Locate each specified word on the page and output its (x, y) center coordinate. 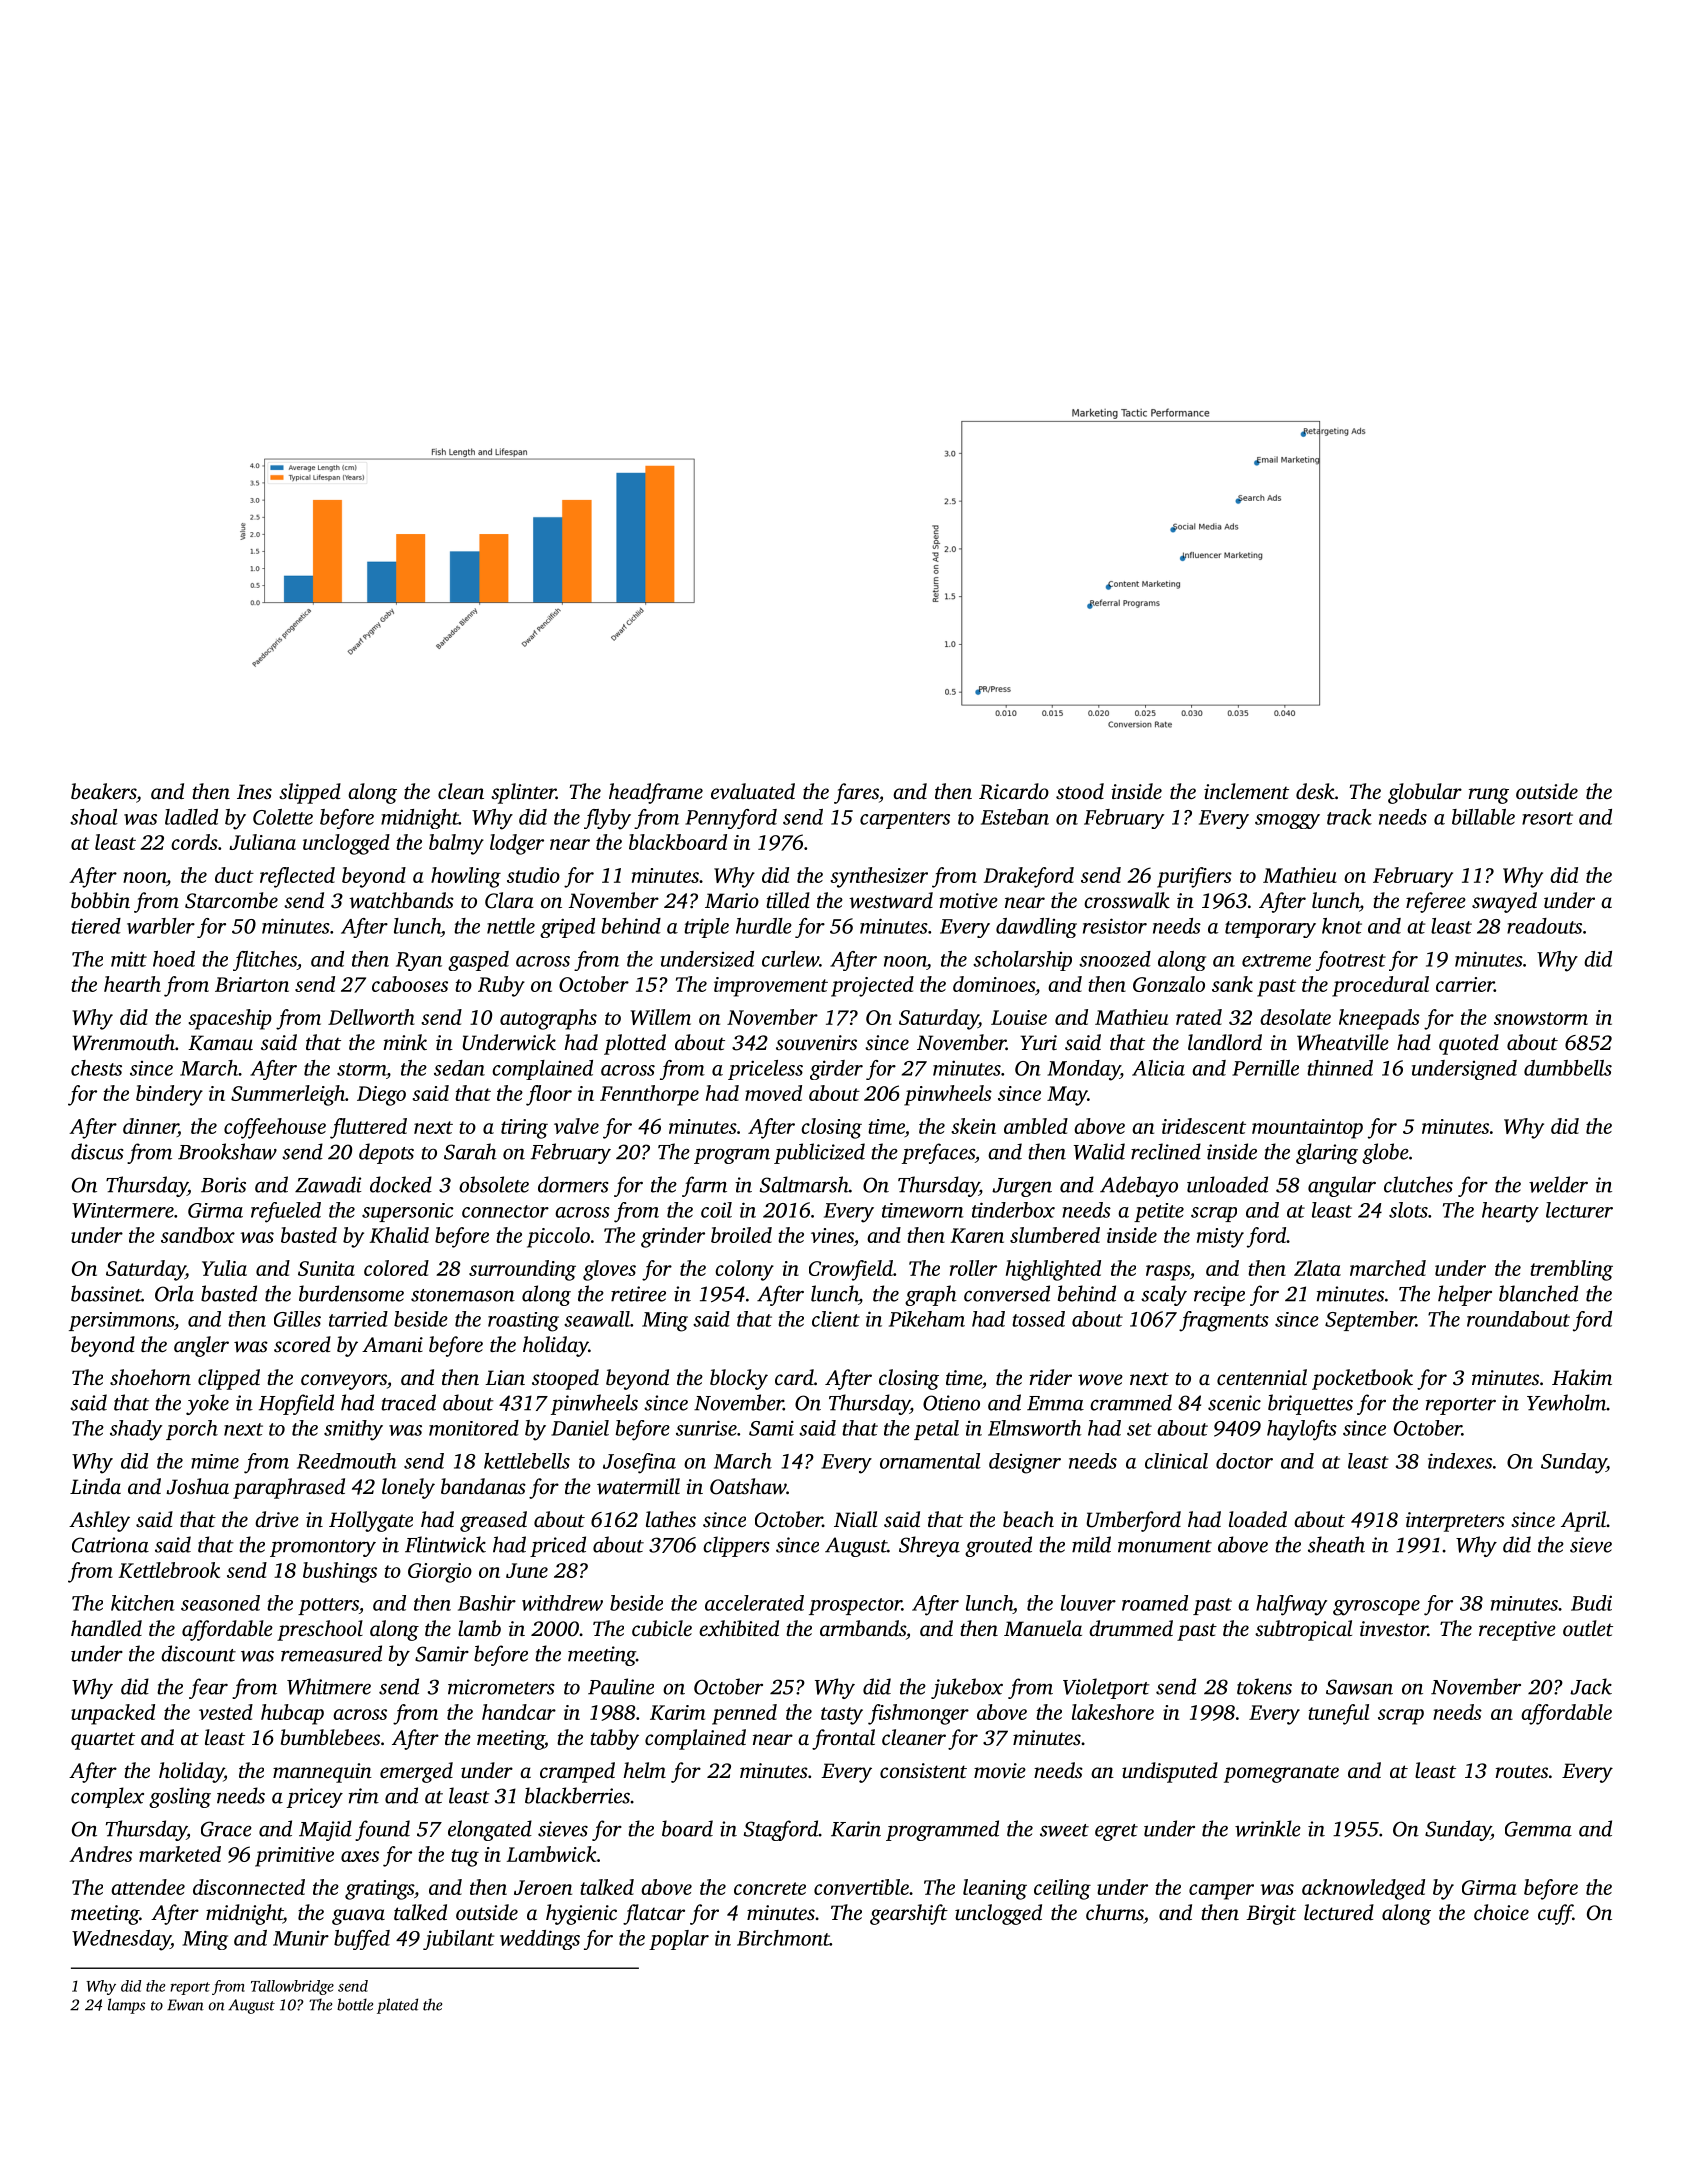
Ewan (185, 2005)
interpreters (1455, 1522)
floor (549, 1095)
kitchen (143, 1603)
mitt (129, 959)
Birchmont (783, 1938)
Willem (660, 1017)
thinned (1340, 1068)
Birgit (1271, 1915)
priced (558, 1546)
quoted (1469, 1044)
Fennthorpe (649, 1095)
